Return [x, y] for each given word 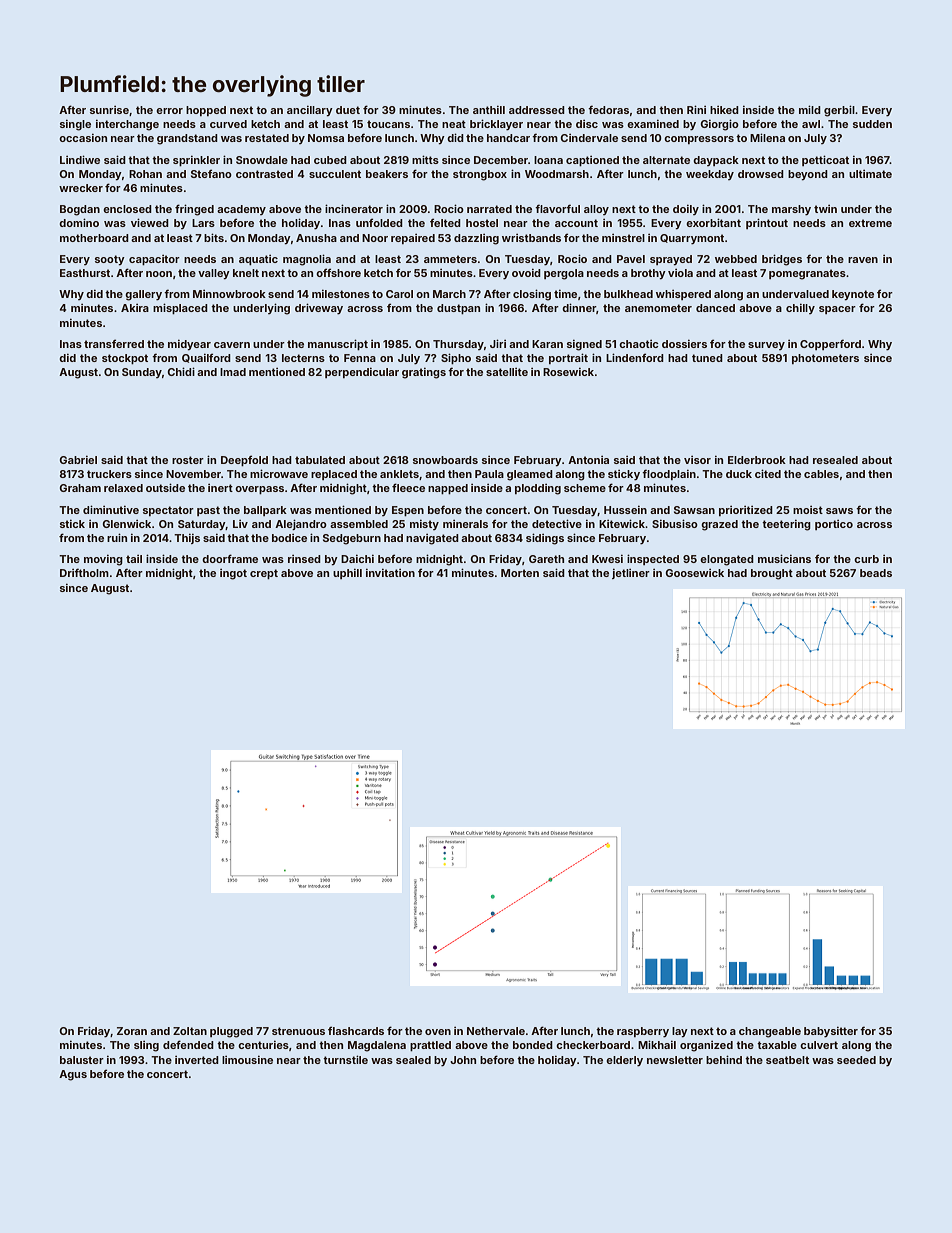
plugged [231, 1032]
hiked [724, 110]
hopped [206, 111]
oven [438, 1032]
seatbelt [787, 1060]
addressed [537, 110]
